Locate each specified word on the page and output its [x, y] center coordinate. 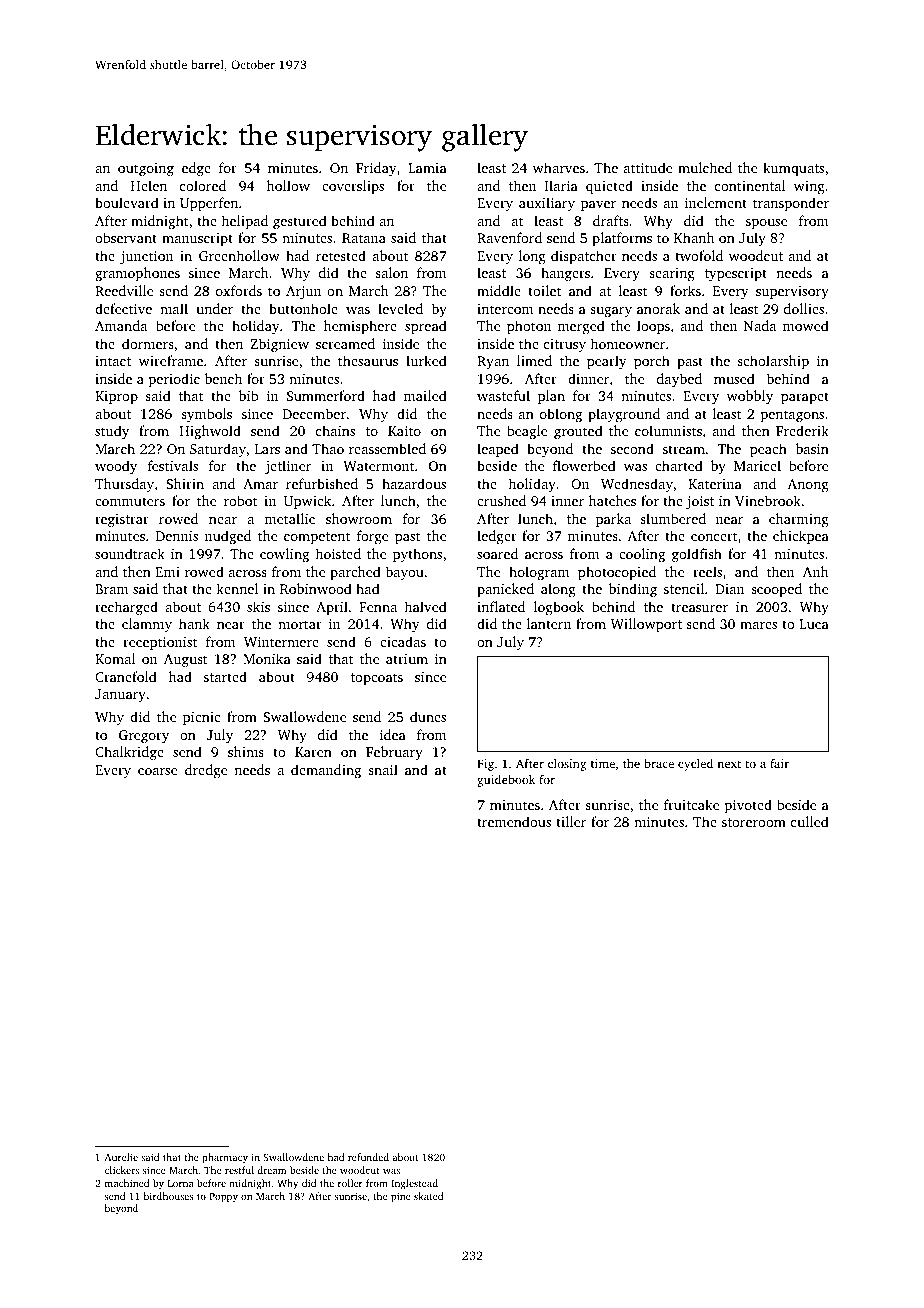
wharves [559, 167]
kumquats [793, 169]
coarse [157, 771]
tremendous [514, 821]
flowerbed [584, 465]
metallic [290, 518]
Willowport [646, 625]
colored [203, 185]
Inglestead [414, 1184]
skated [428, 1196]
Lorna [181, 1183]
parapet [805, 398]
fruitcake [691, 804]
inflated [501, 606]
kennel [237, 588]
